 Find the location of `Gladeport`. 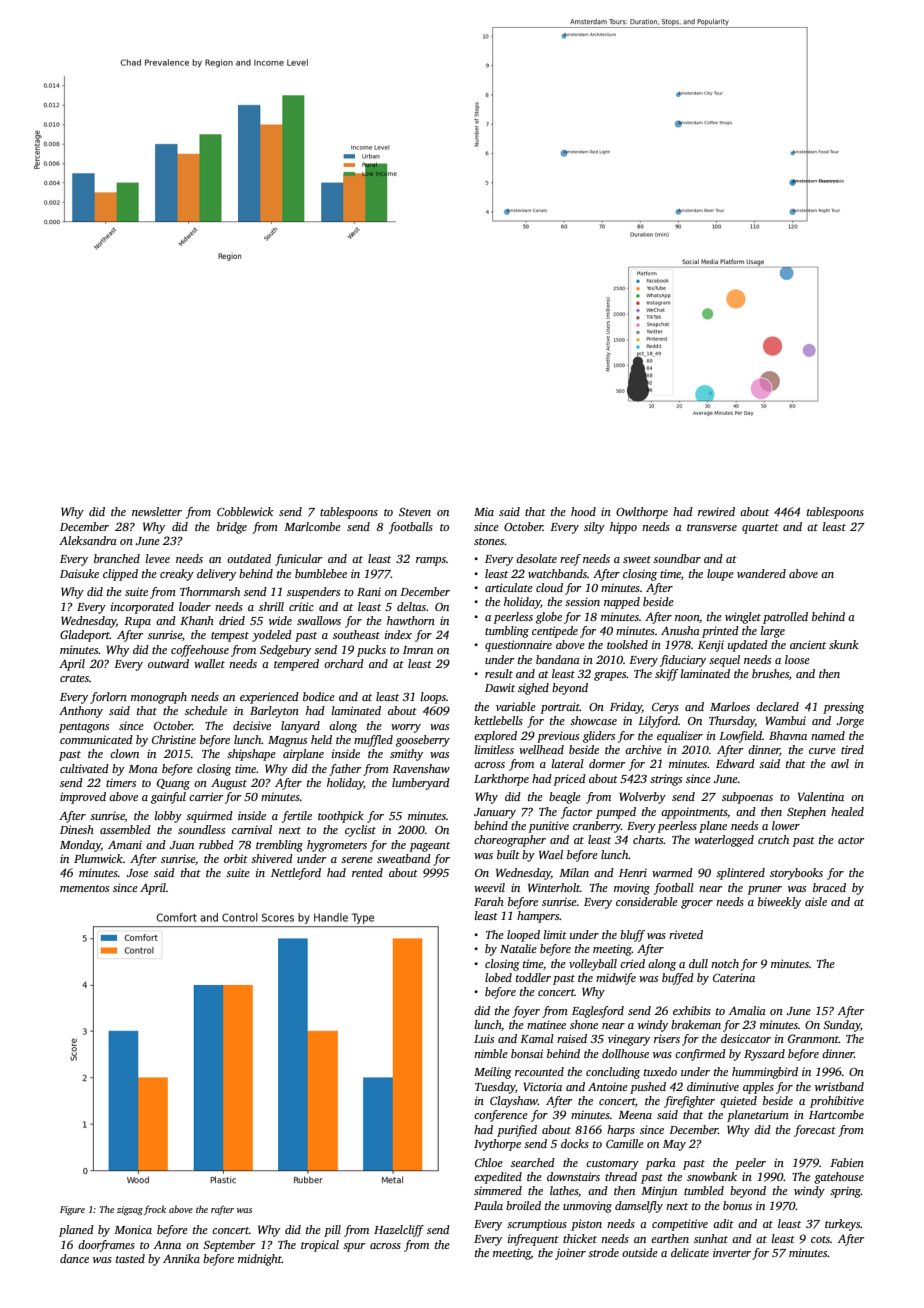

Gladeport is located at coordinates (85, 636).
